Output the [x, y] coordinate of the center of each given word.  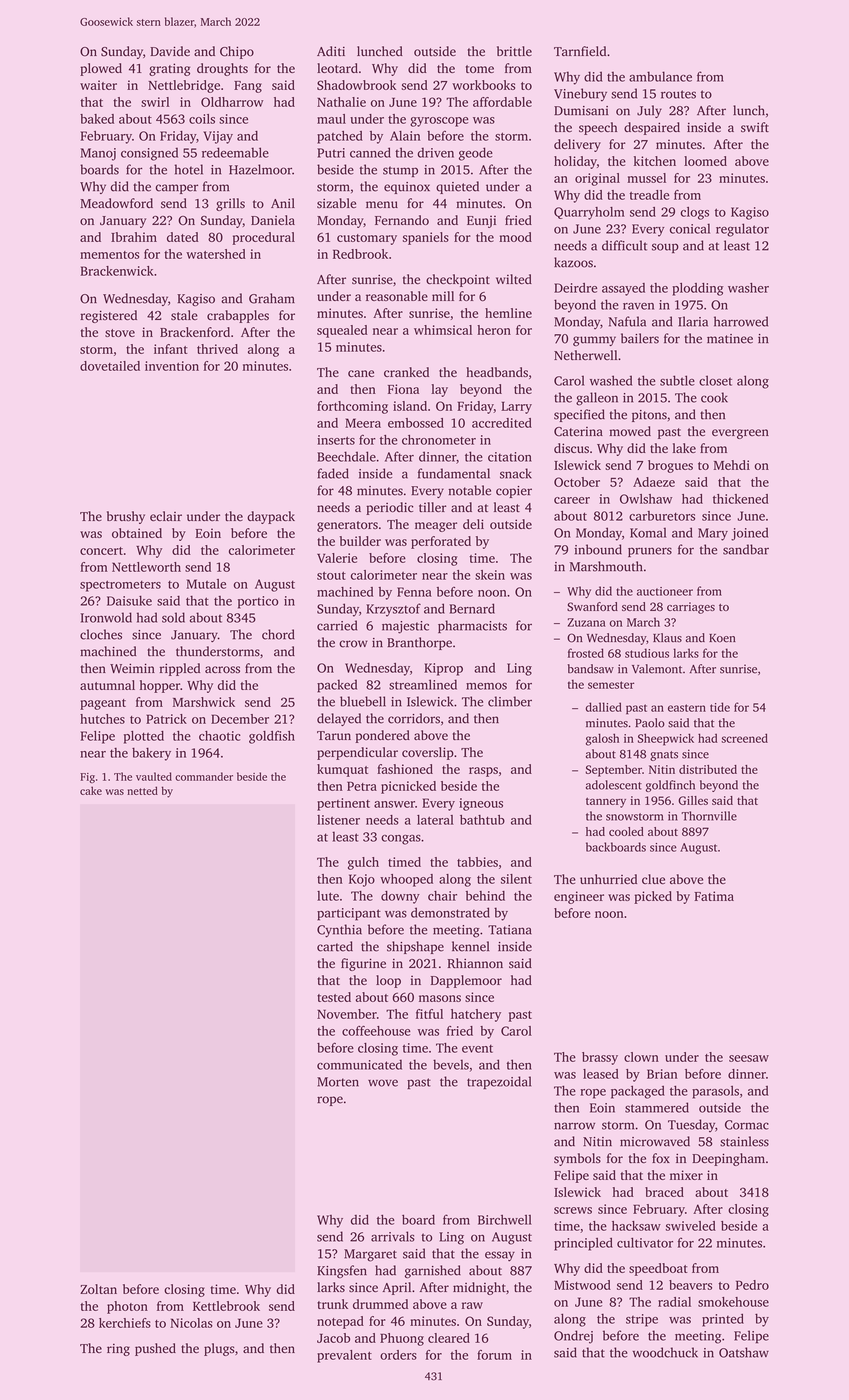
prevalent [344, 1356]
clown [641, 1057]
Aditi [331, 51]
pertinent [343, 804]
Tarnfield [580, 51]
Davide [170, 51]
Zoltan [98, 1289]
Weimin [132, 668]
